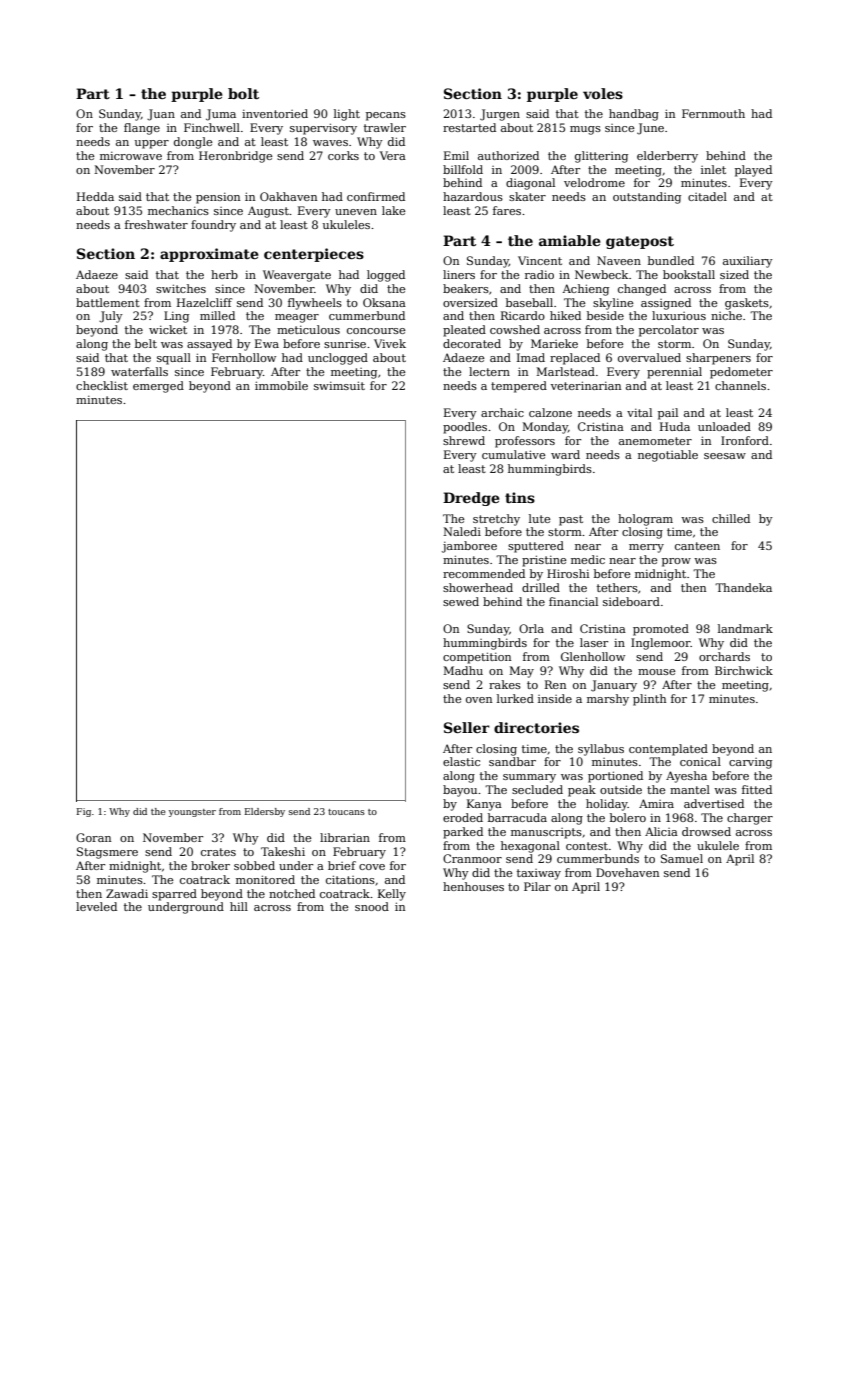 The height and width of the document is (1400, 849). I want to click on Zawadi, so click(127, 893).
